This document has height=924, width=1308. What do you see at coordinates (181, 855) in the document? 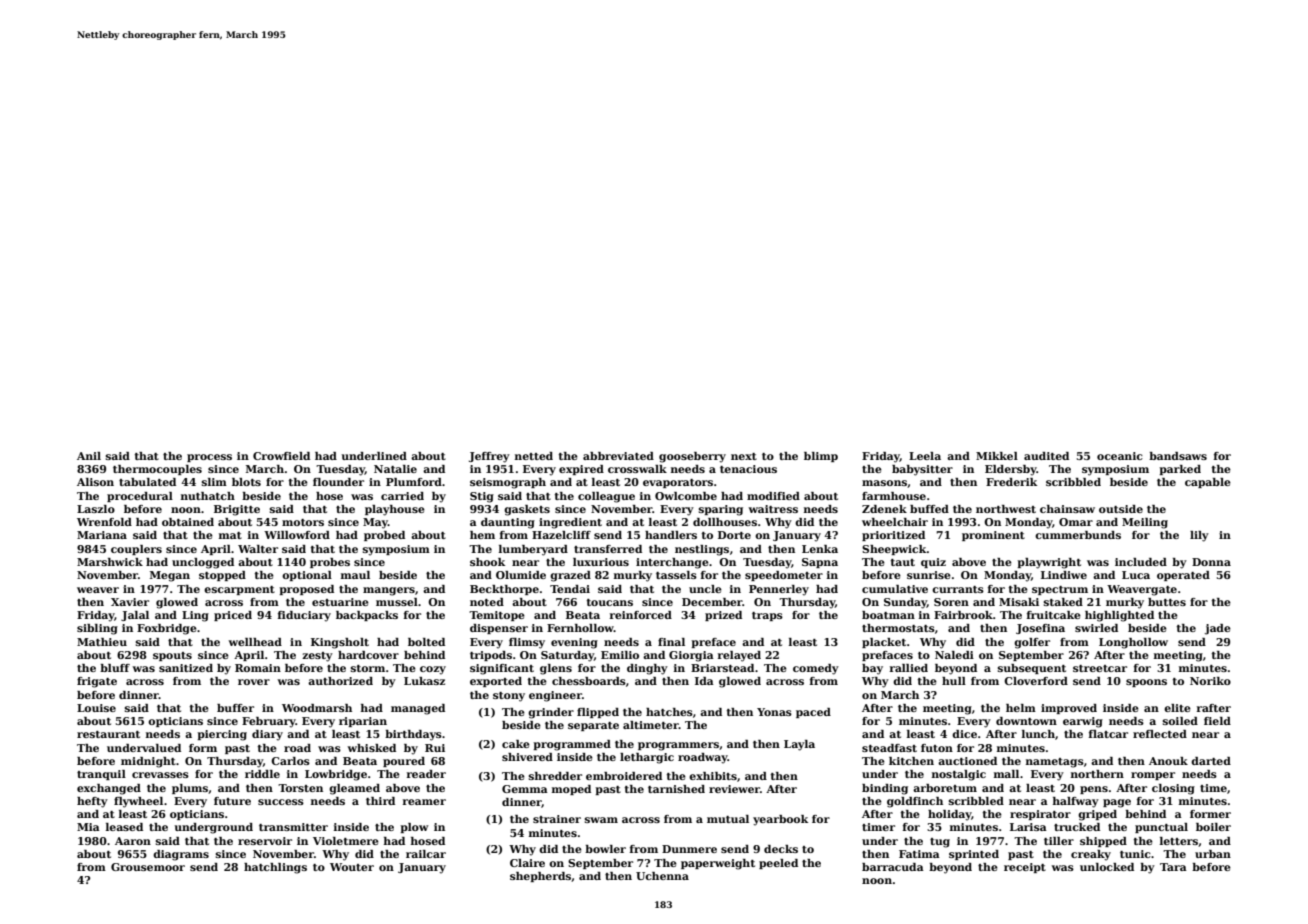
I see `diagrams` at bounding box center [181, 855].
